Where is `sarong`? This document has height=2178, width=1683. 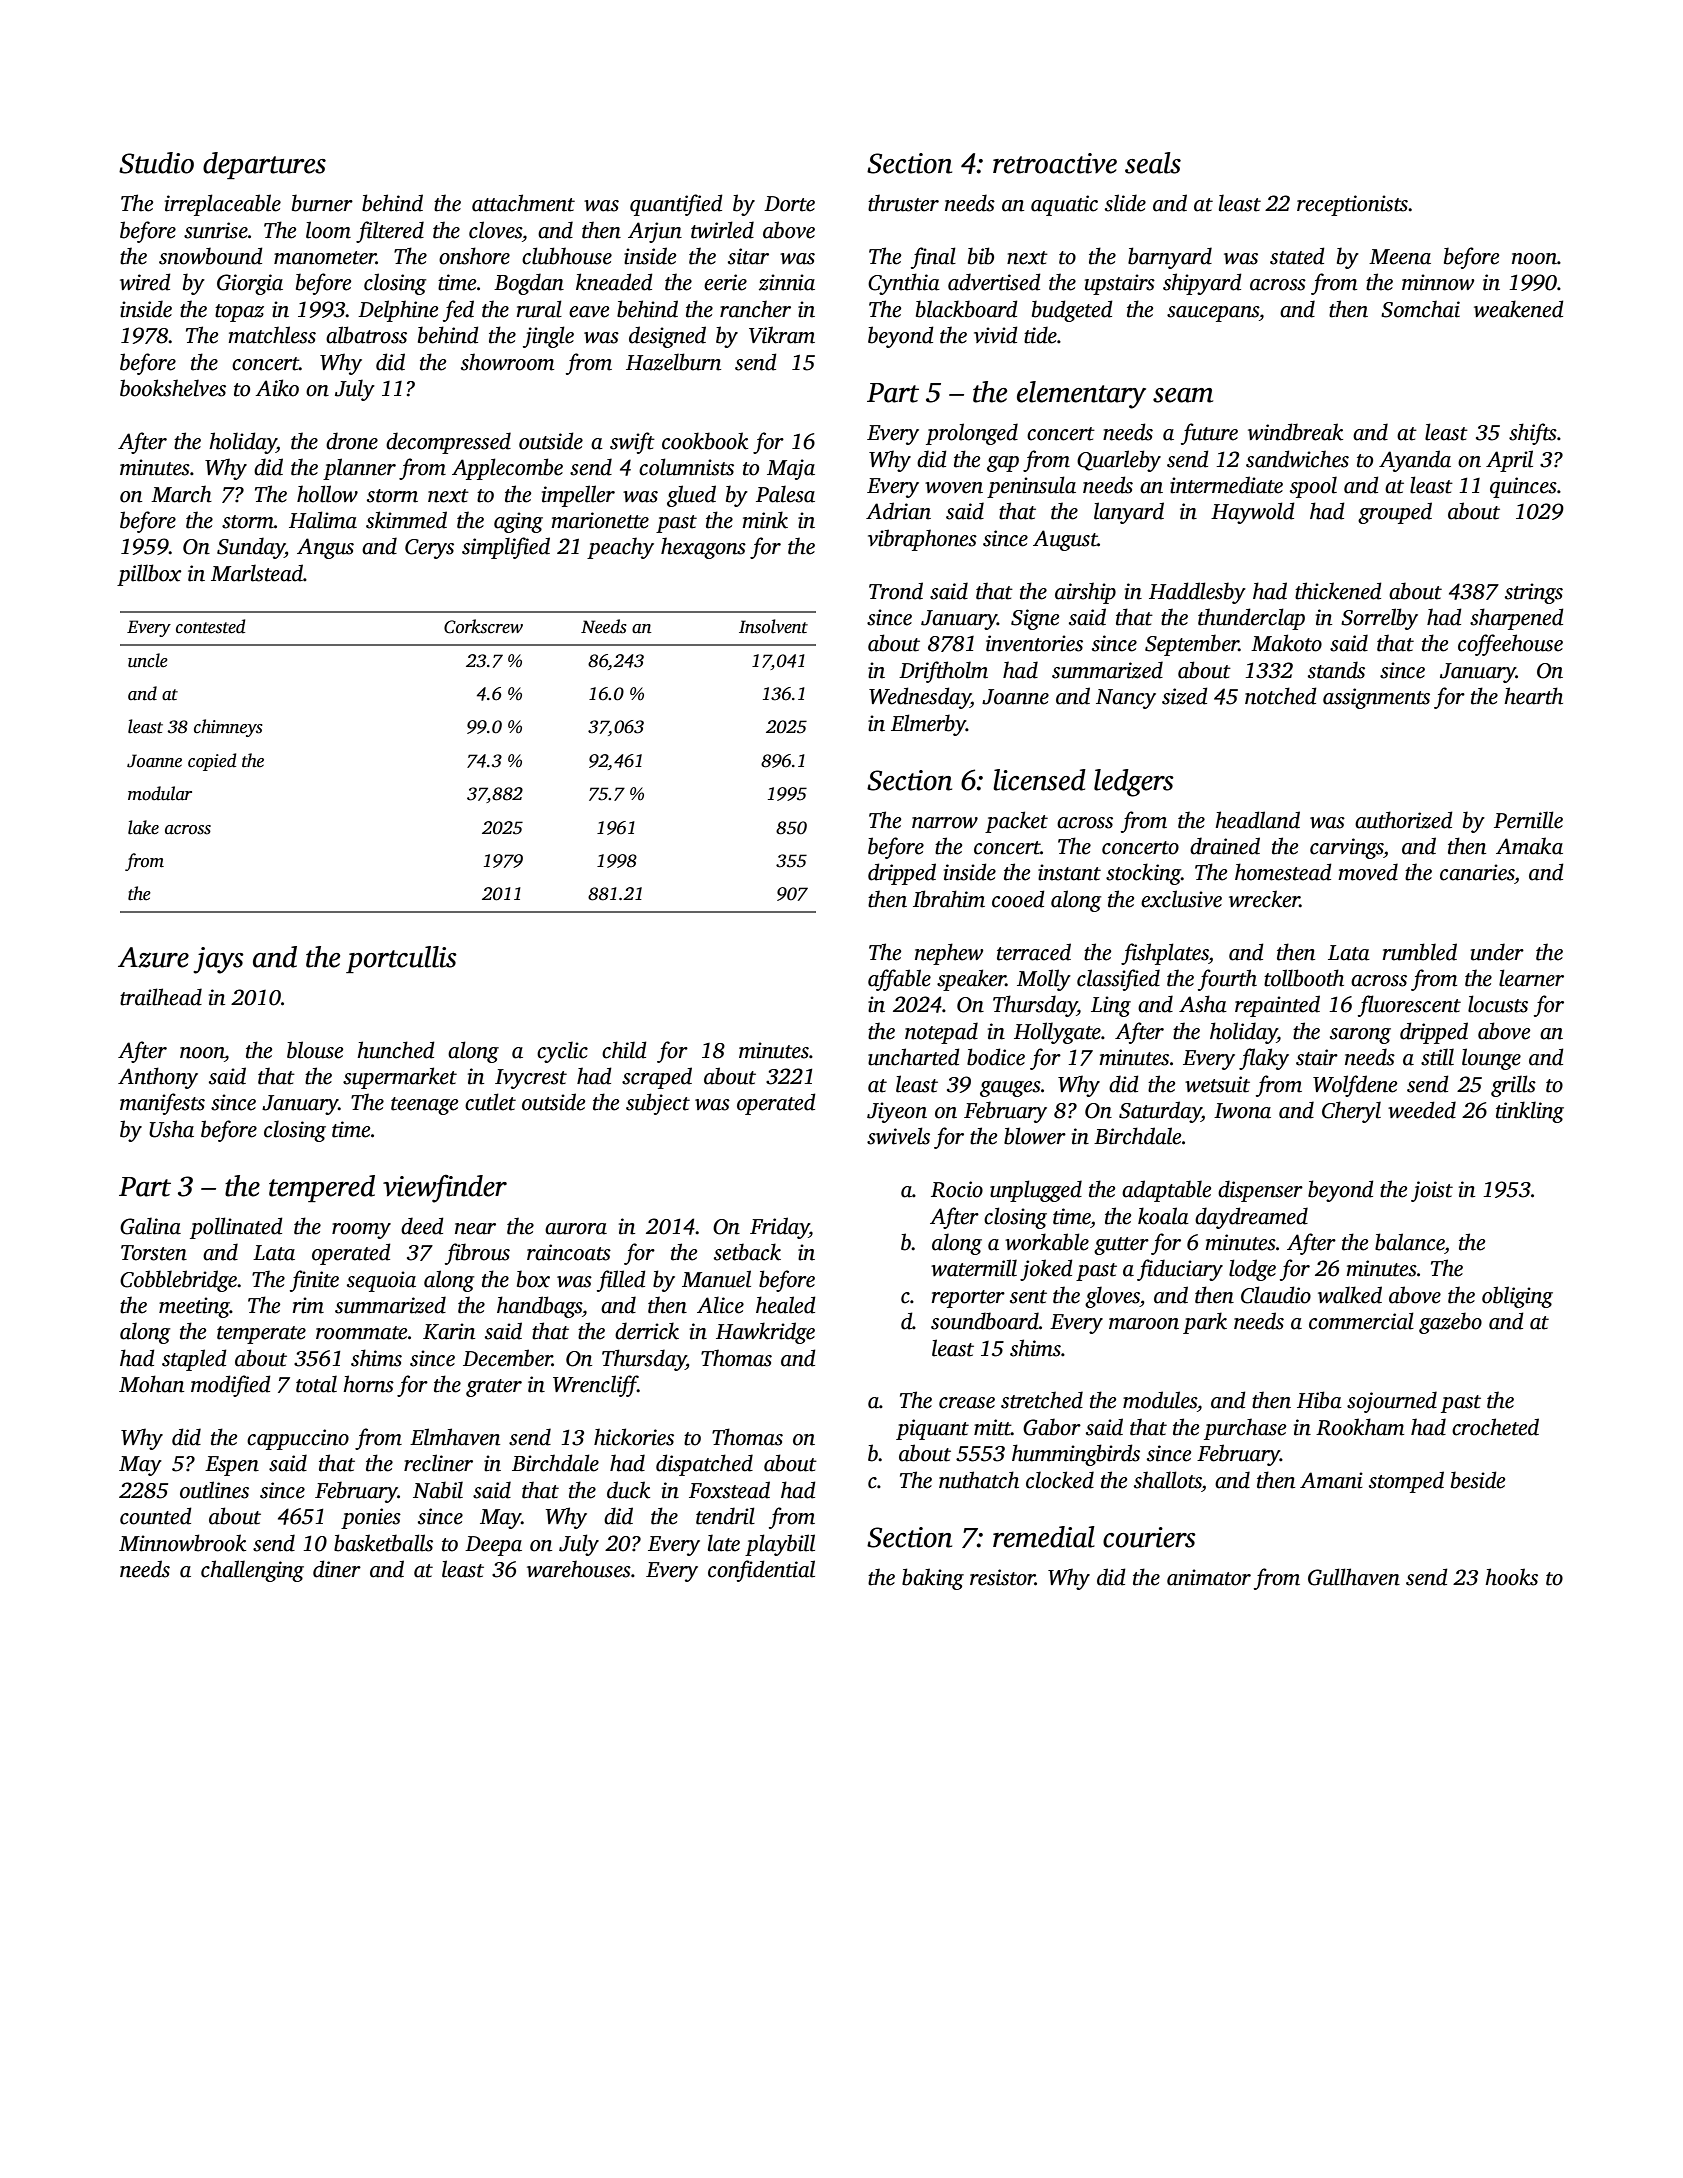
sarong is located at coordinates (1360, 1036).
